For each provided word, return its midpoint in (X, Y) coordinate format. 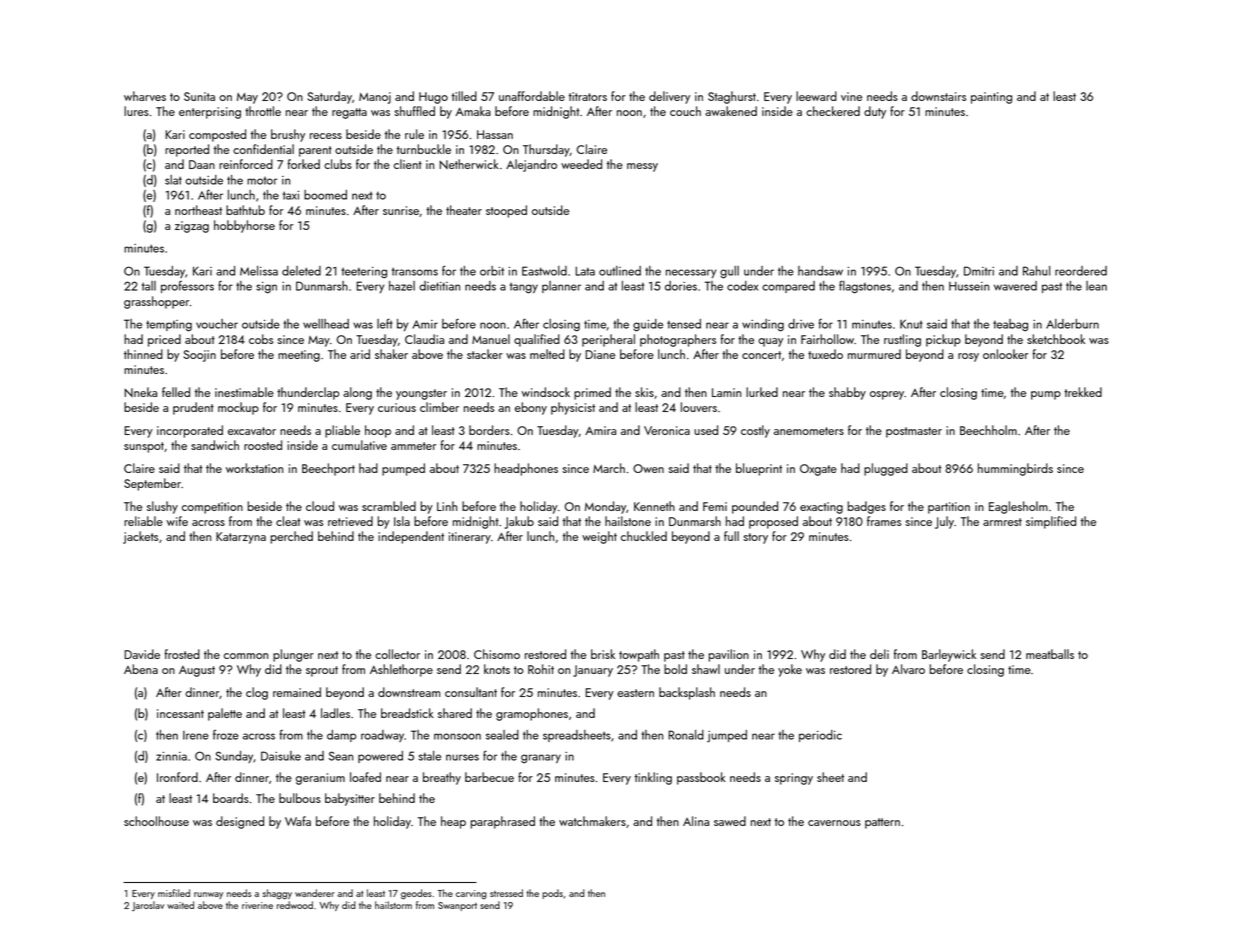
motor (262, 181)
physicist (573, 408)
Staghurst (732, 97)
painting (991, 98)
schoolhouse (156, 821)
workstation (254, 468)
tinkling (653, 778)
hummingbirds (1015, 469)
